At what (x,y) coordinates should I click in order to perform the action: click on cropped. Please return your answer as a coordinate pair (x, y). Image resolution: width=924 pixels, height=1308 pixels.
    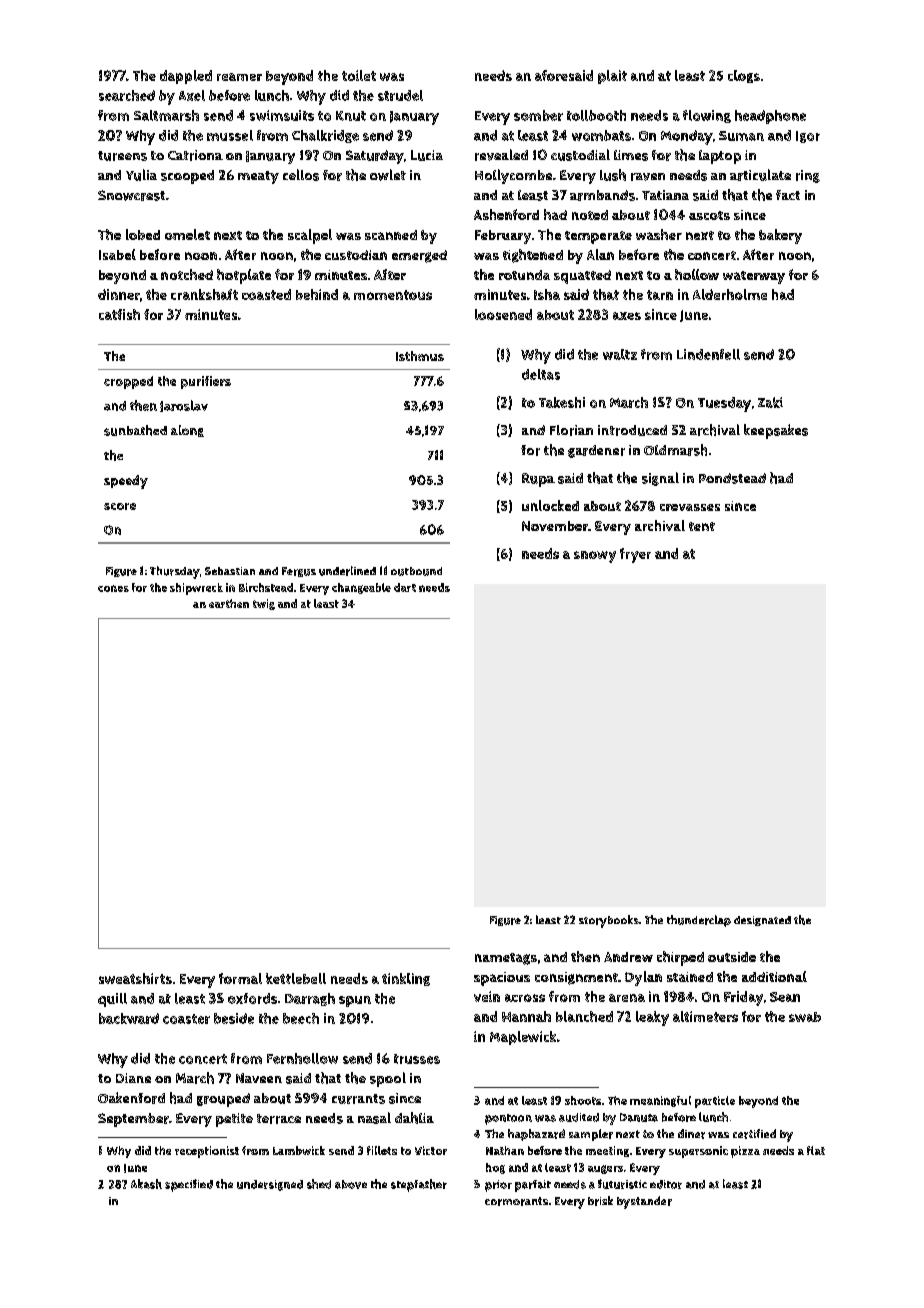
    Looking at the image, I should click on (128, 382).
